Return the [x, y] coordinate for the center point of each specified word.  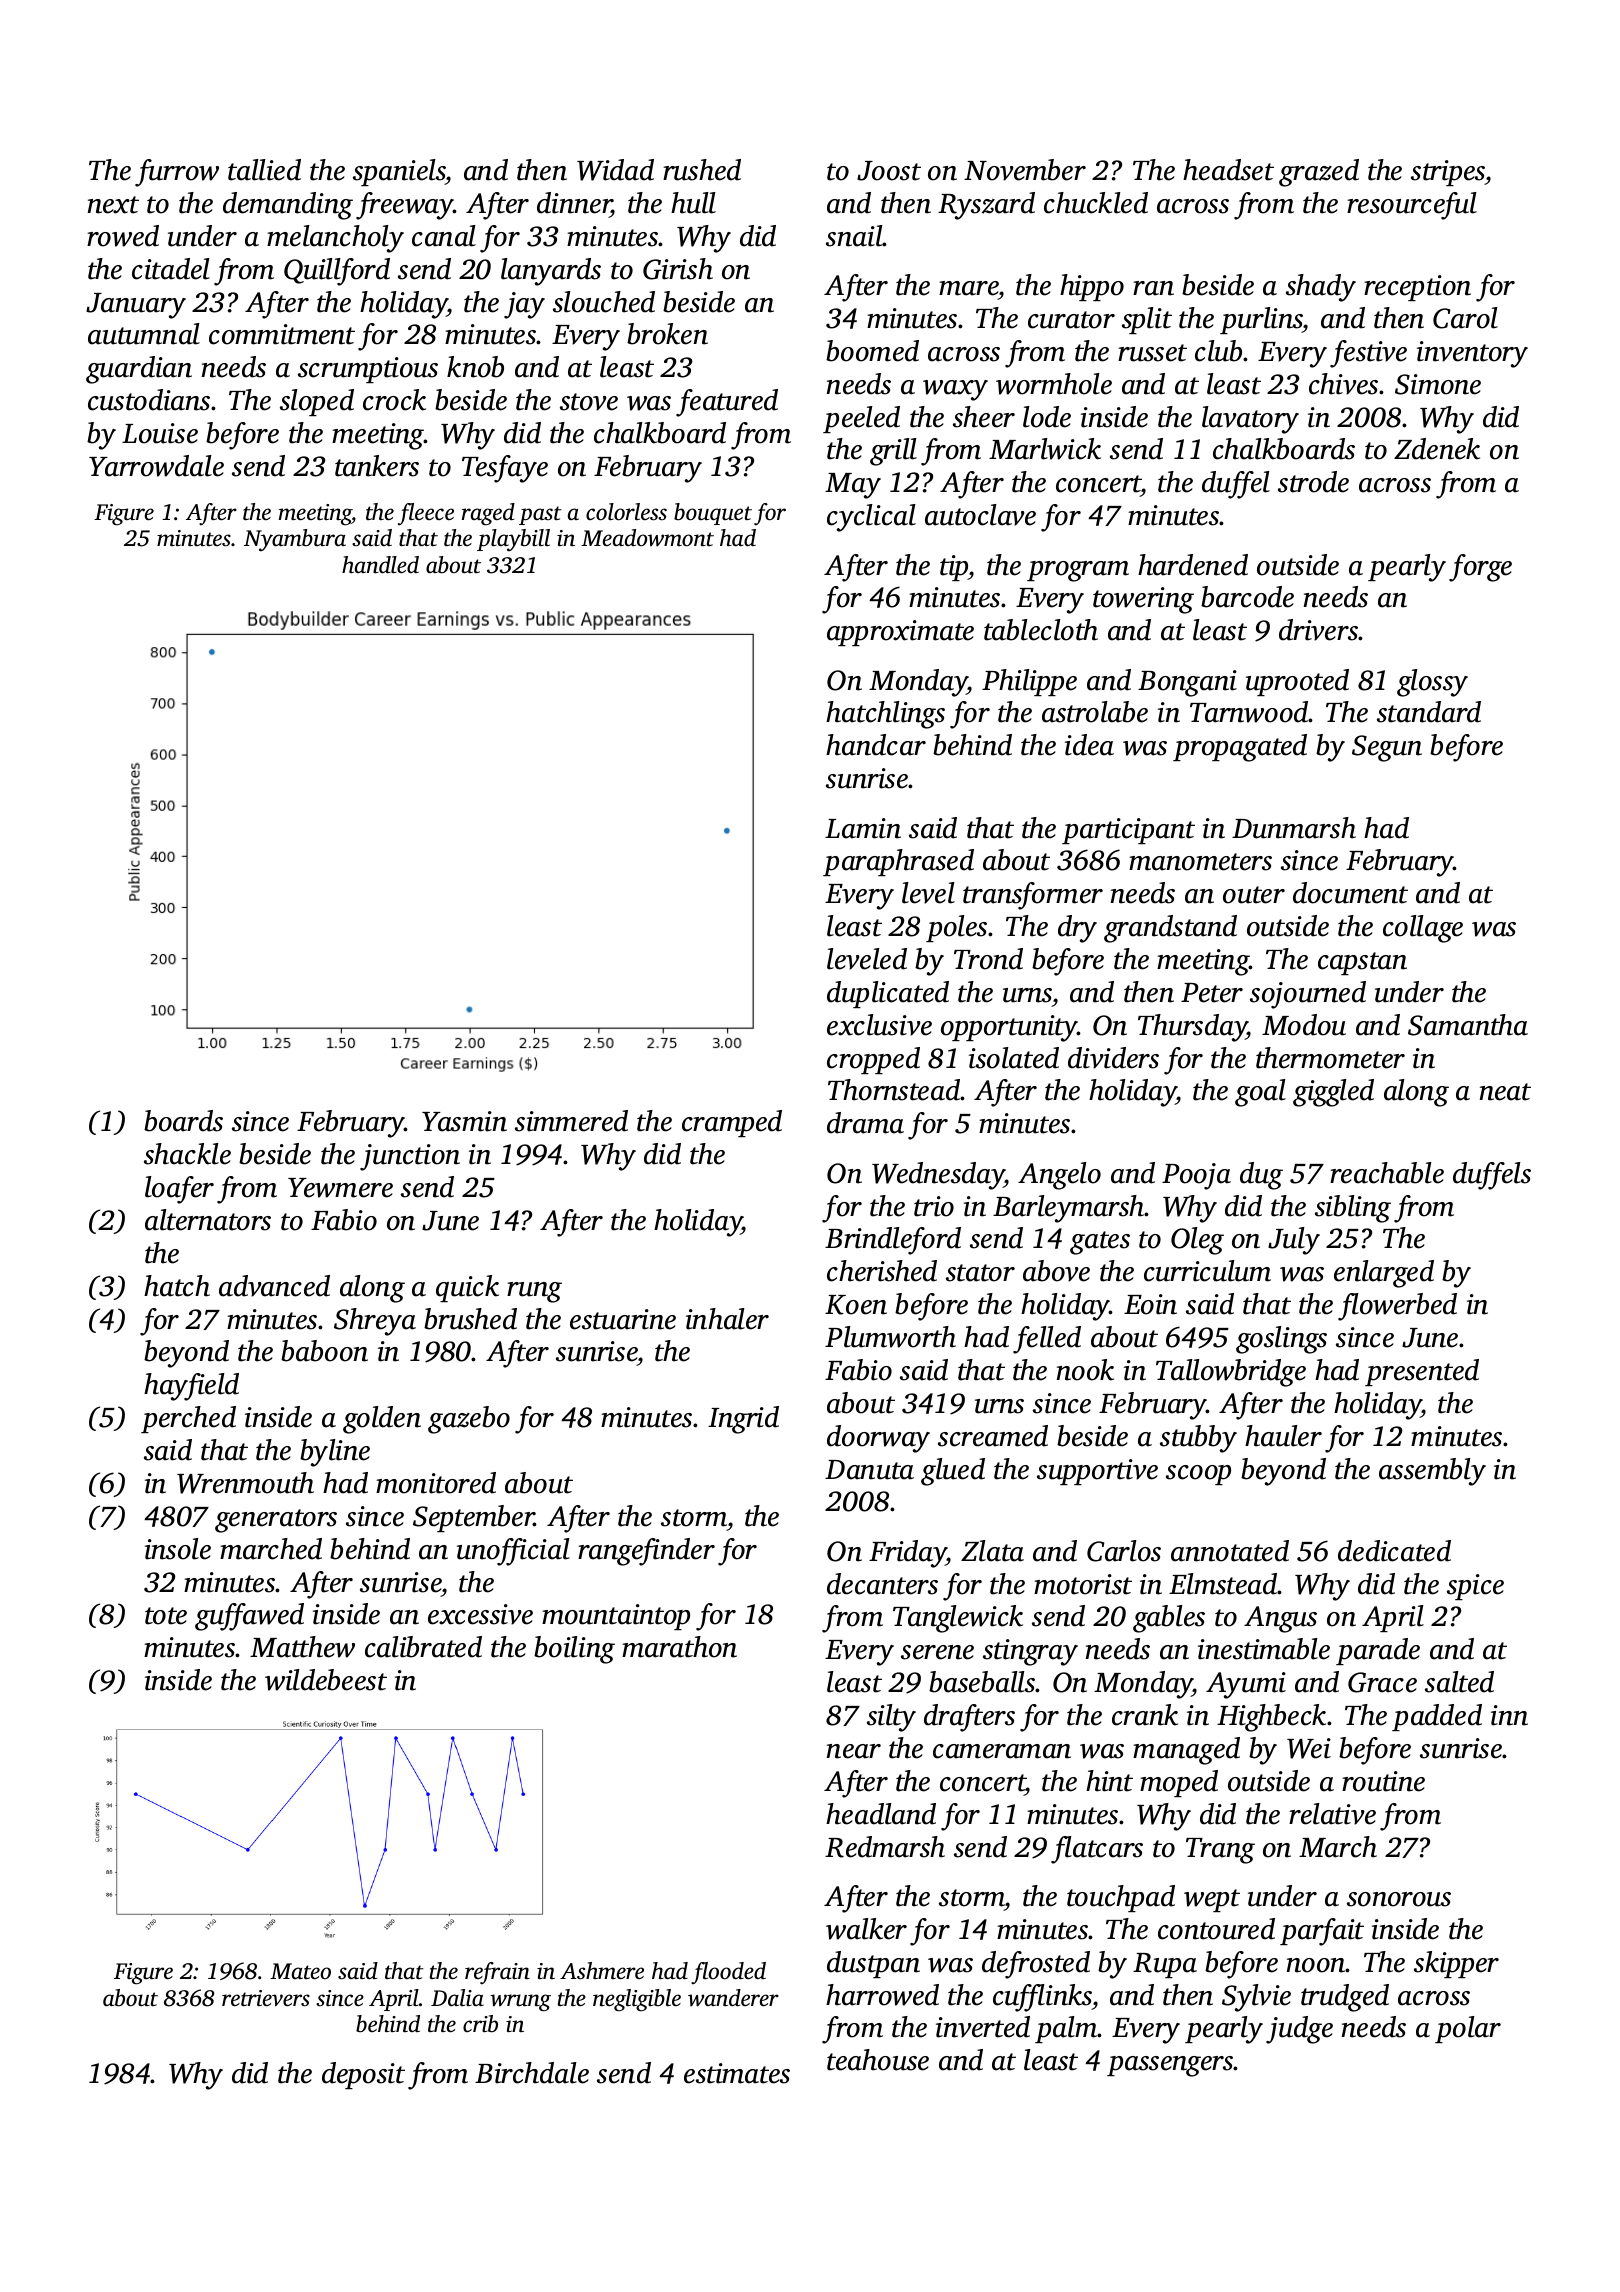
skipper [1456, 1964]
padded [1437, 1717]
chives [1343, 384]
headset [1228, 170]
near [854, 1751]
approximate [900, 633]
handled [380, 565]
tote [166, 1616]
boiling [574, 1650]
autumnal [144, 334]
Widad [615, 170]
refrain [497, 1973]
